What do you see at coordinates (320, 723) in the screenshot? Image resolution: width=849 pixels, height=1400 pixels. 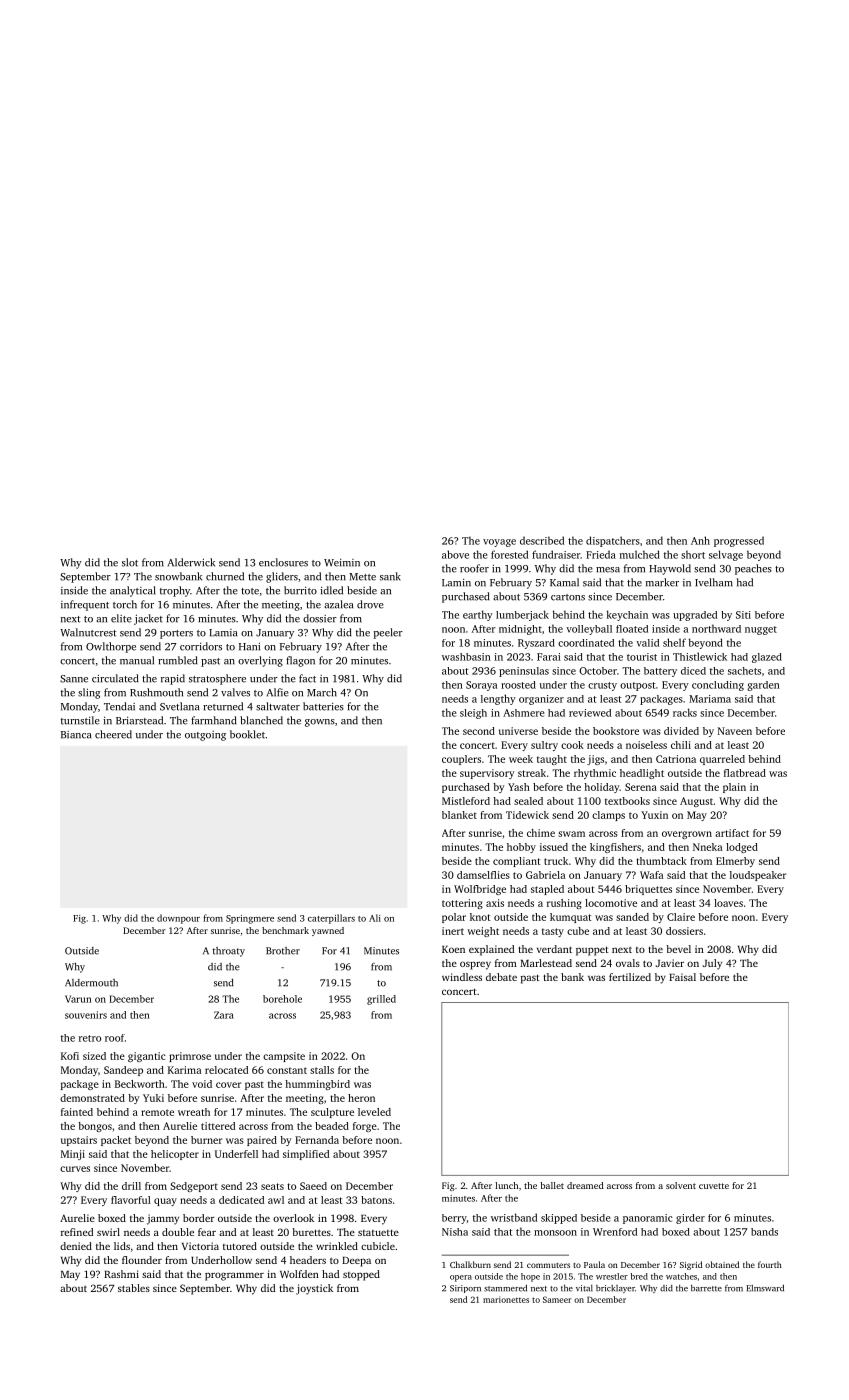 I see `gowns` at bounding box center [320, 723].
